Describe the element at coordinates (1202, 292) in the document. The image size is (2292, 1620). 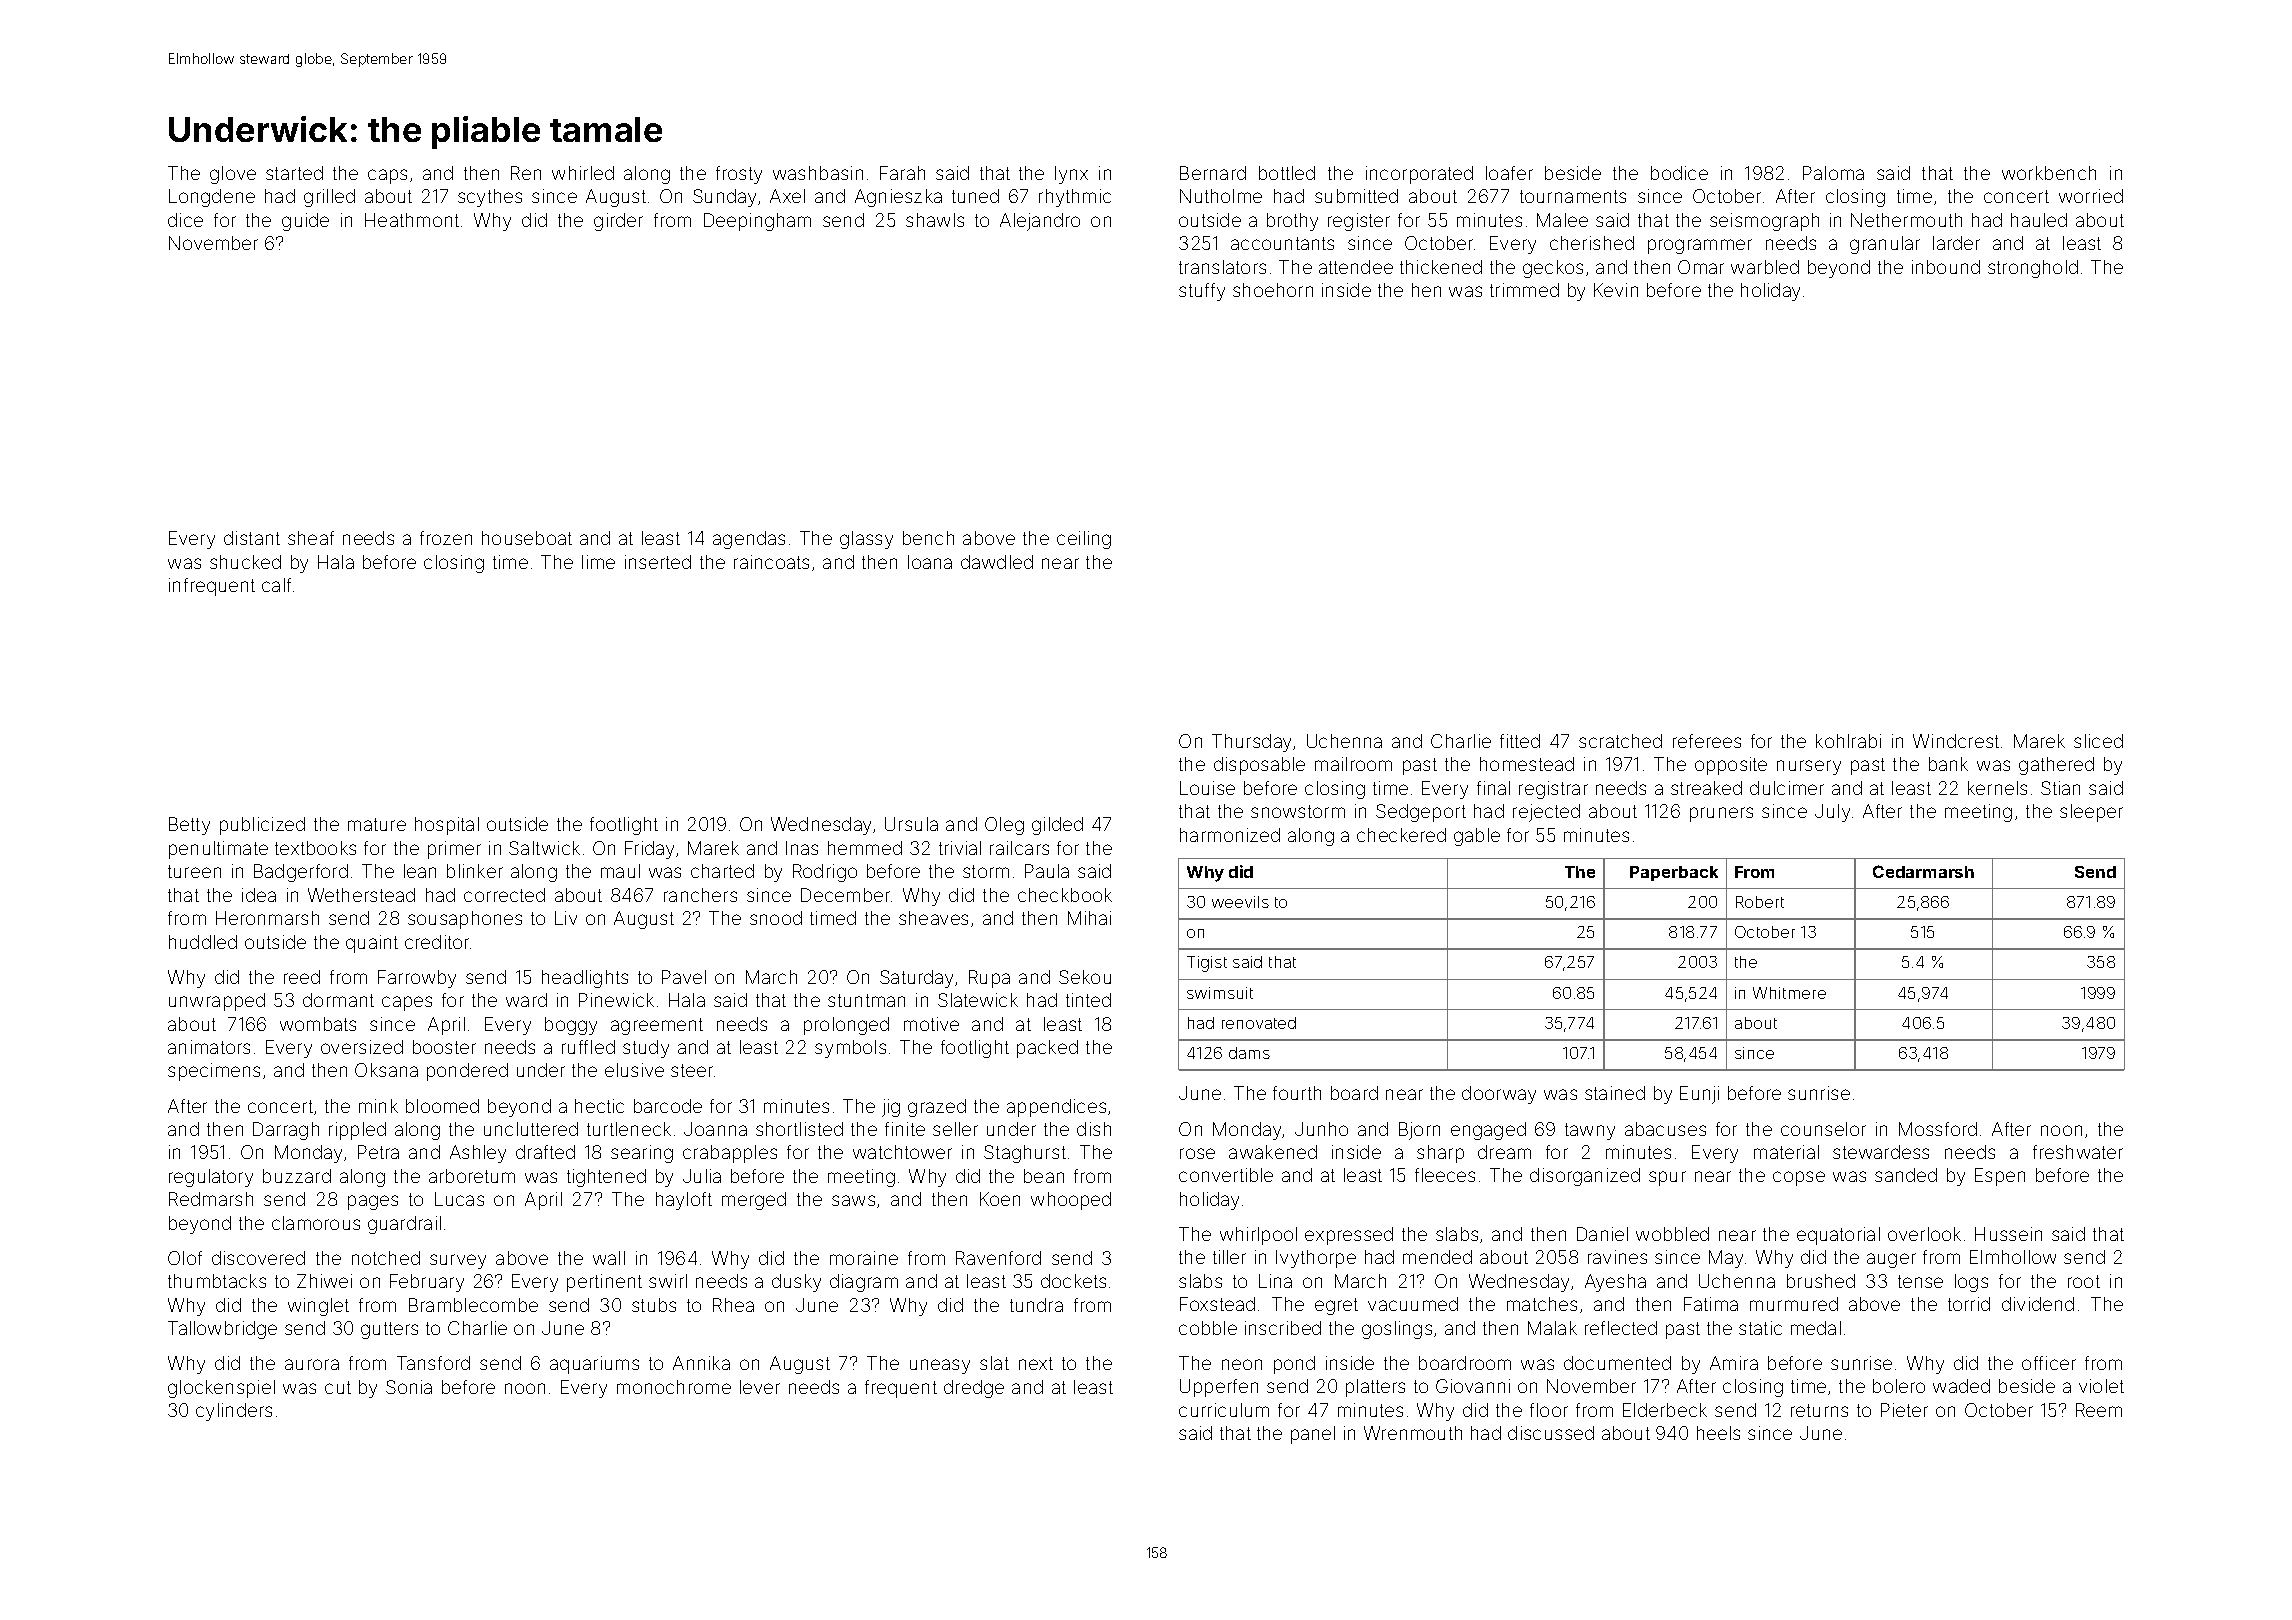
I see `stuffy` at that location.
